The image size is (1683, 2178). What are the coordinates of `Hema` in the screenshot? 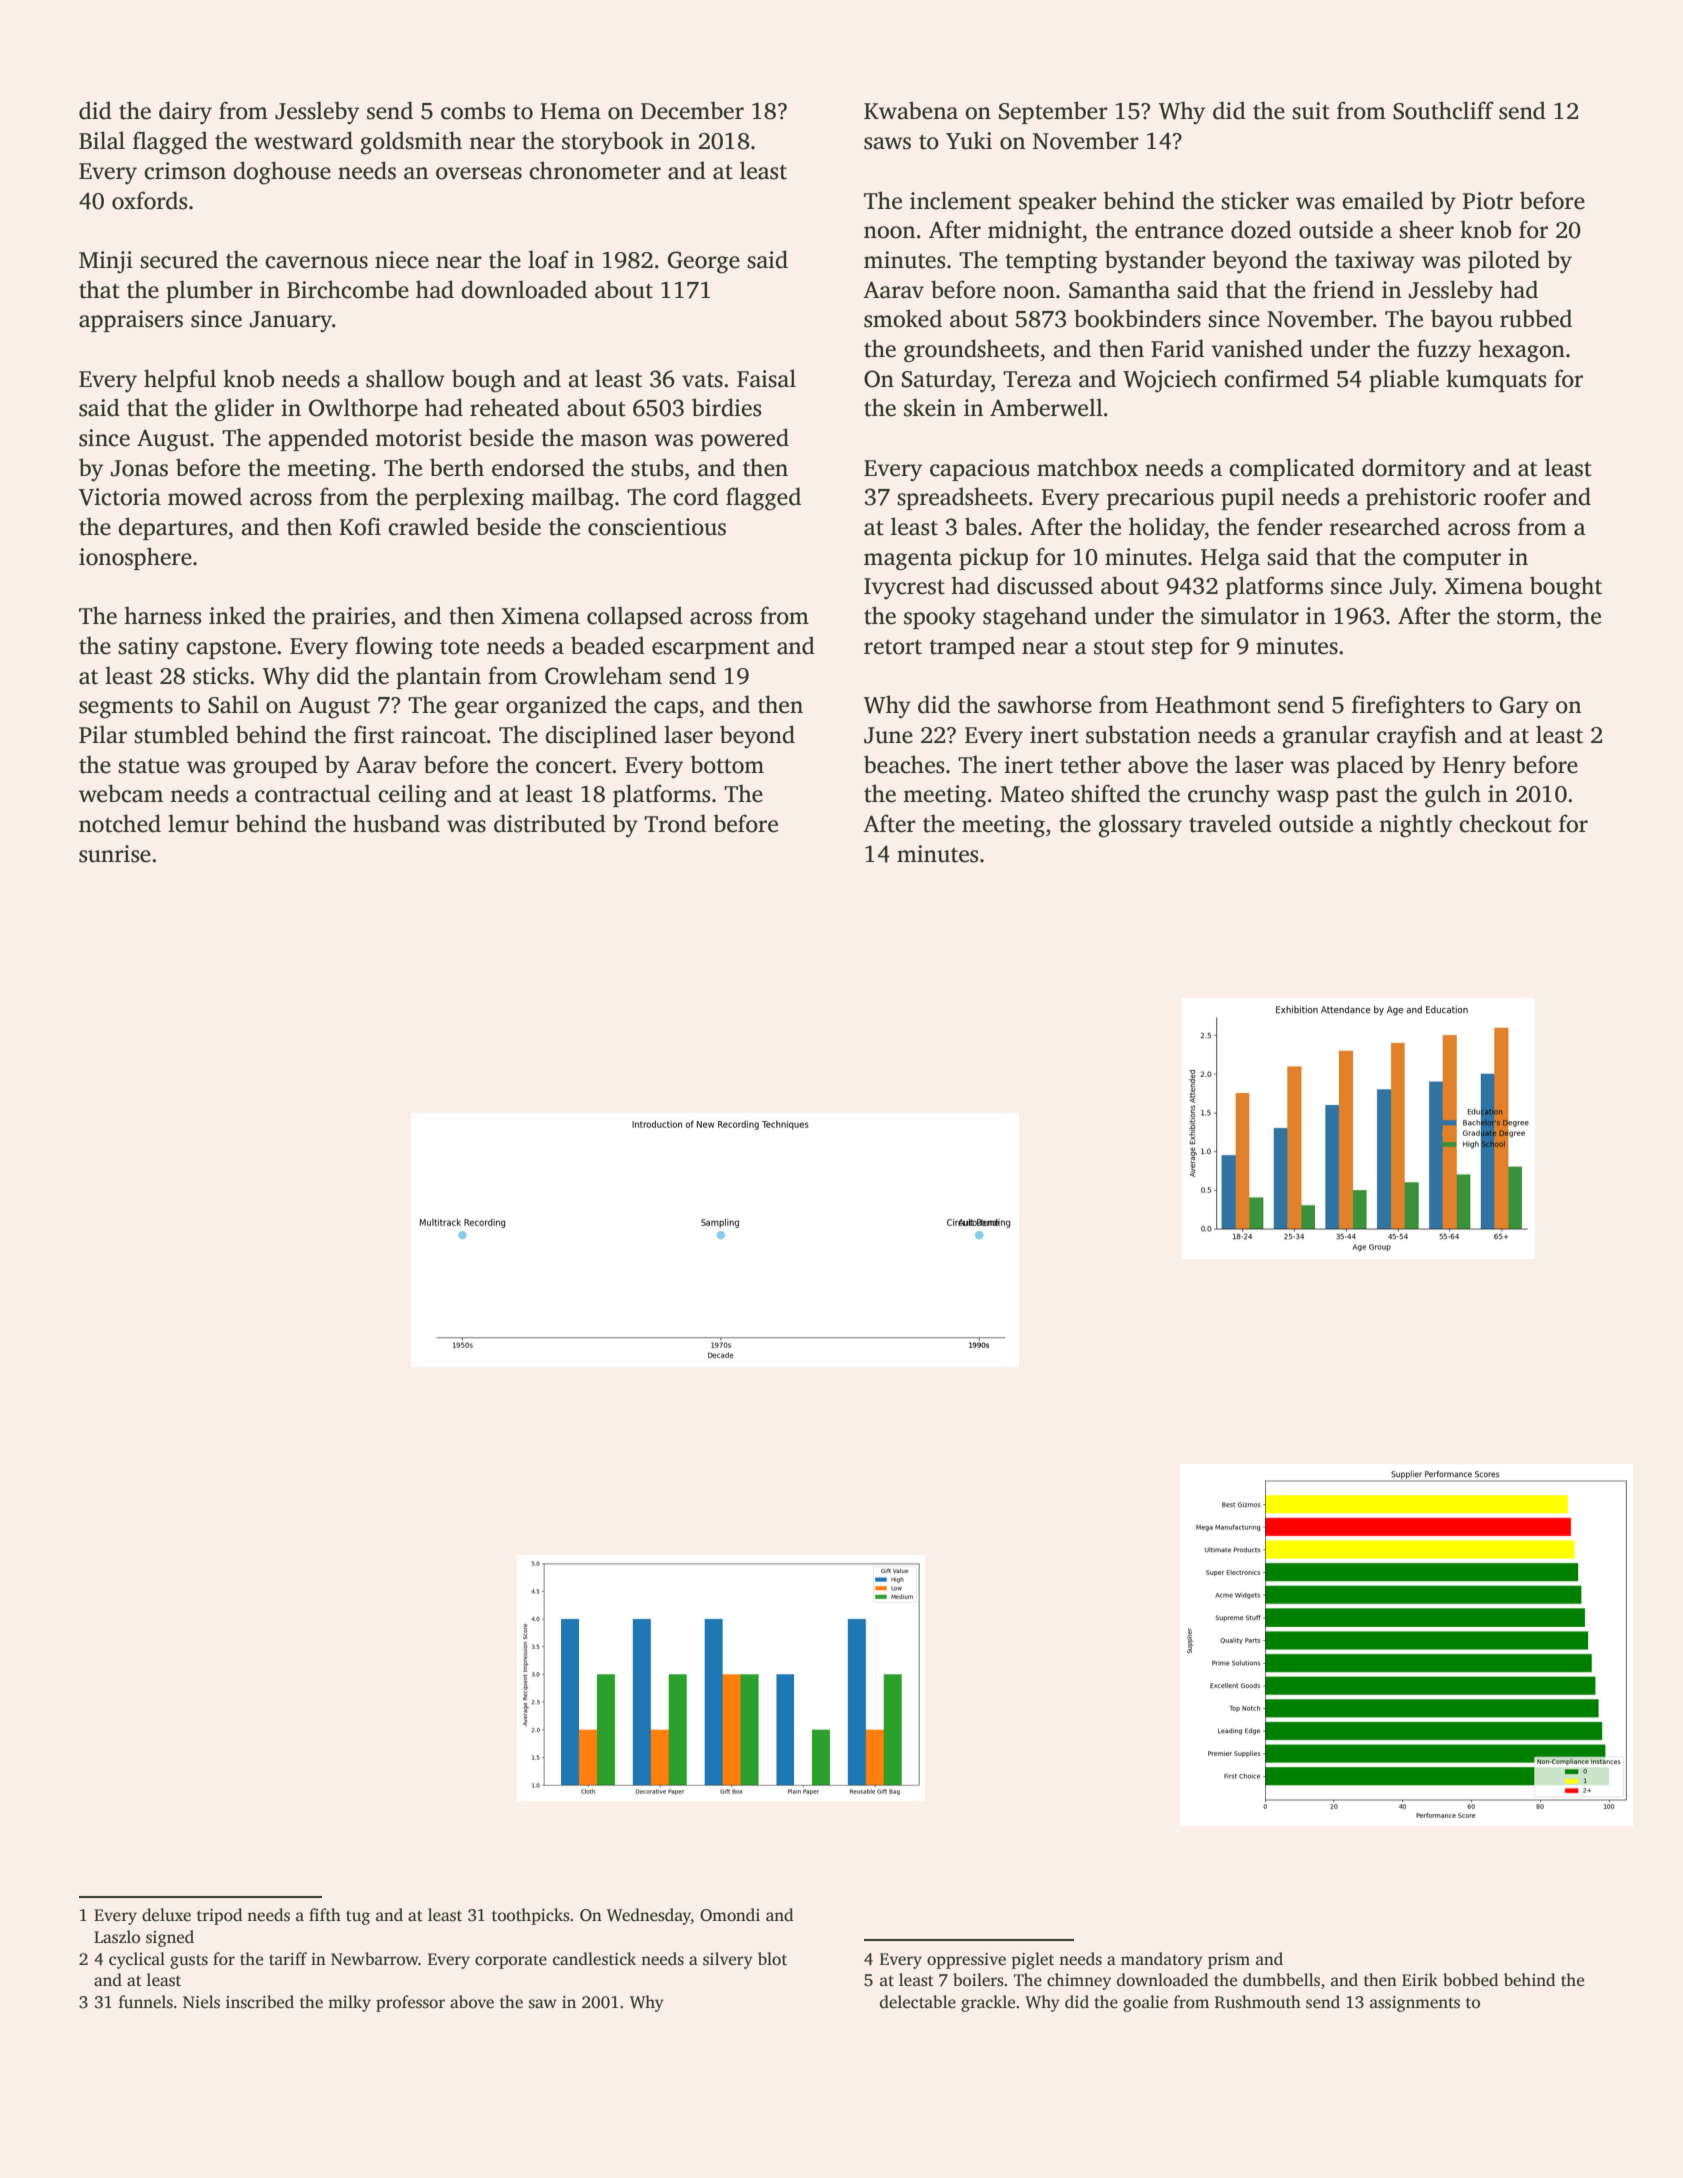 It's located at (570, 111).
